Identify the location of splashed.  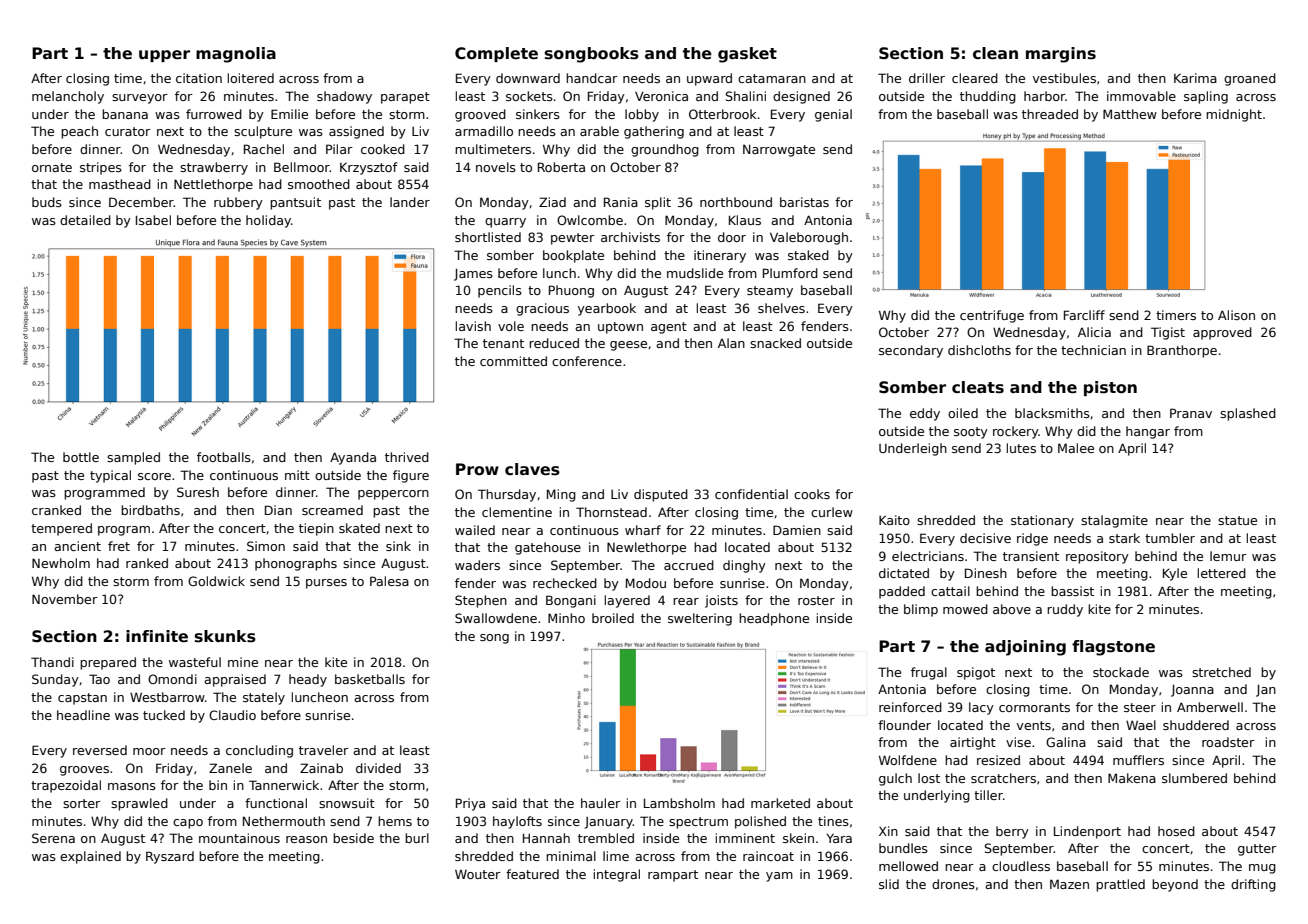
(1248, 414).
